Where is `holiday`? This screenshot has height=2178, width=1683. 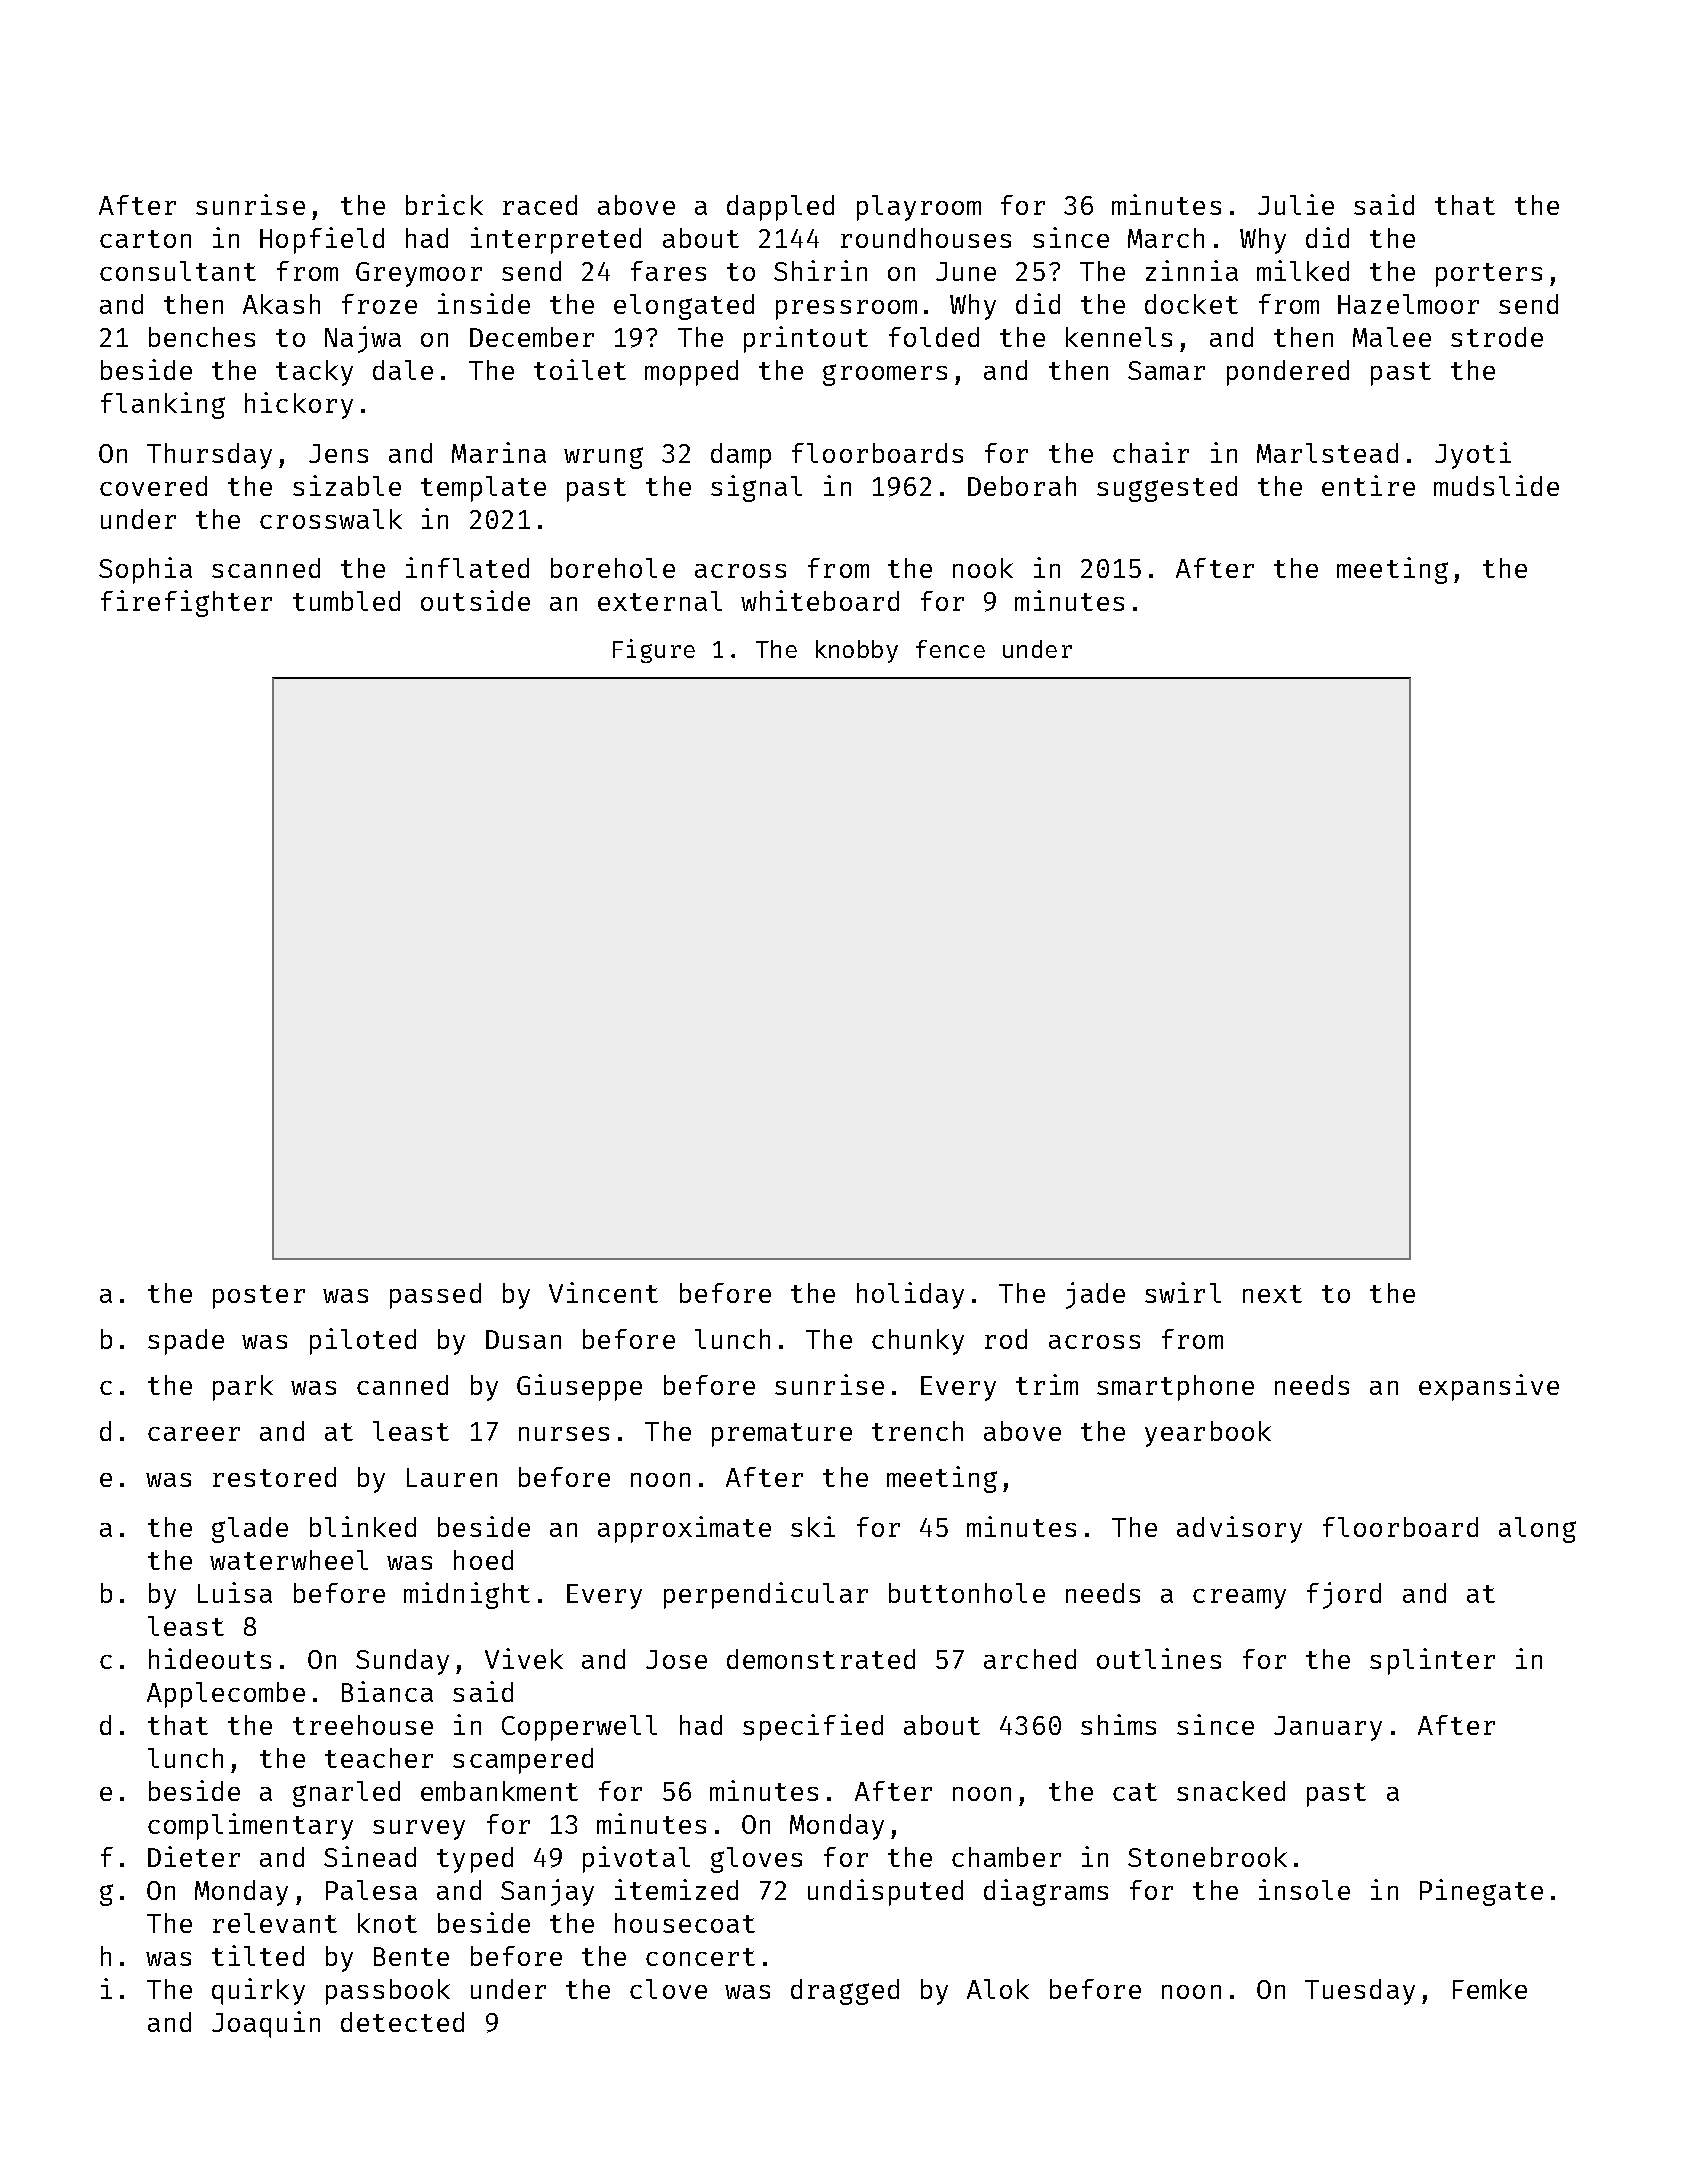 holiday is located at coordinates (910, 1295).
